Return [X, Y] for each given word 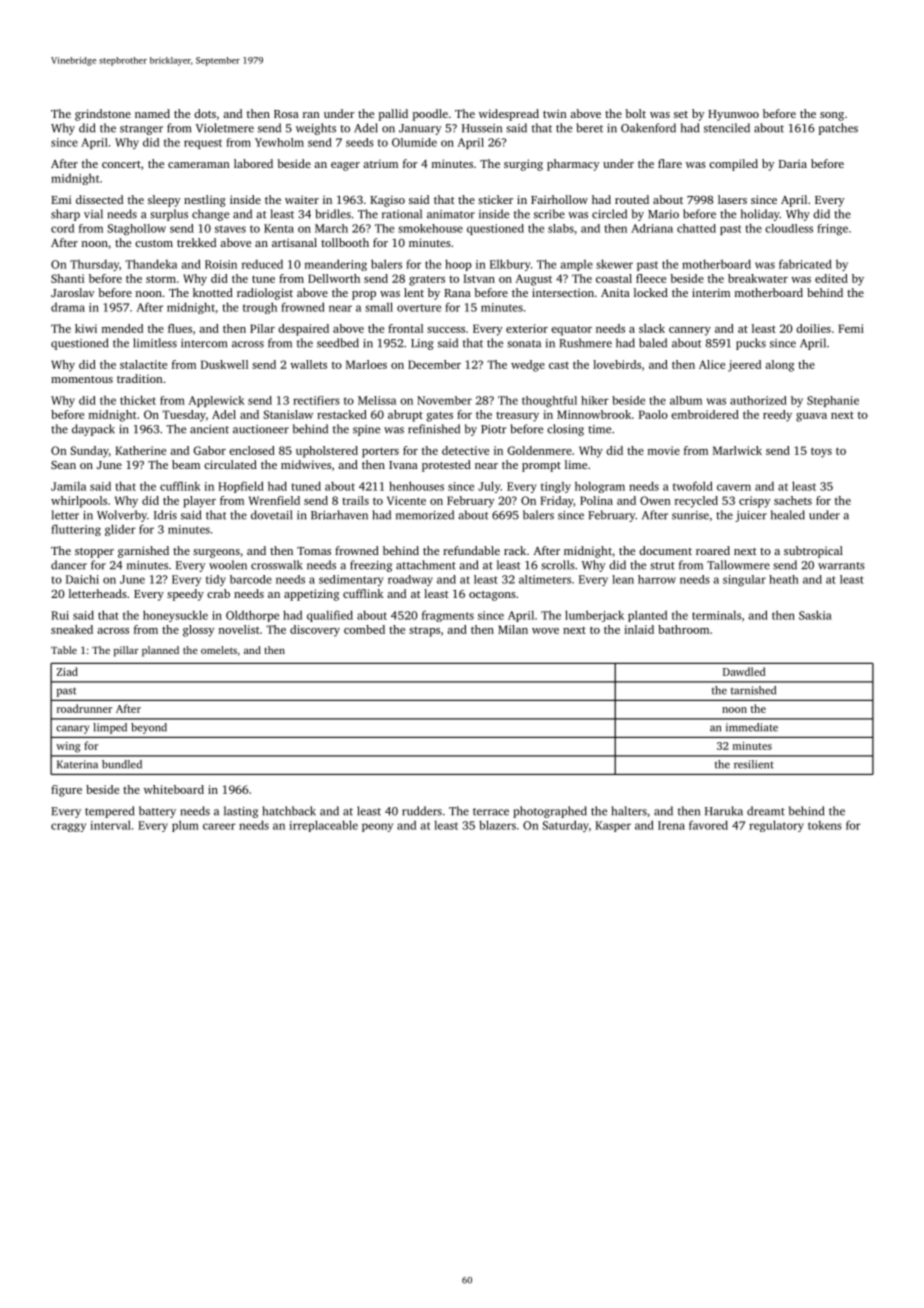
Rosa [286, 114]
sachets [793, 500]
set [681, 114]
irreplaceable [323, 826]
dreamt [766, 811]
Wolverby [122, 516]
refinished [434, 429]
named [152, 113]
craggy [68, 827]
